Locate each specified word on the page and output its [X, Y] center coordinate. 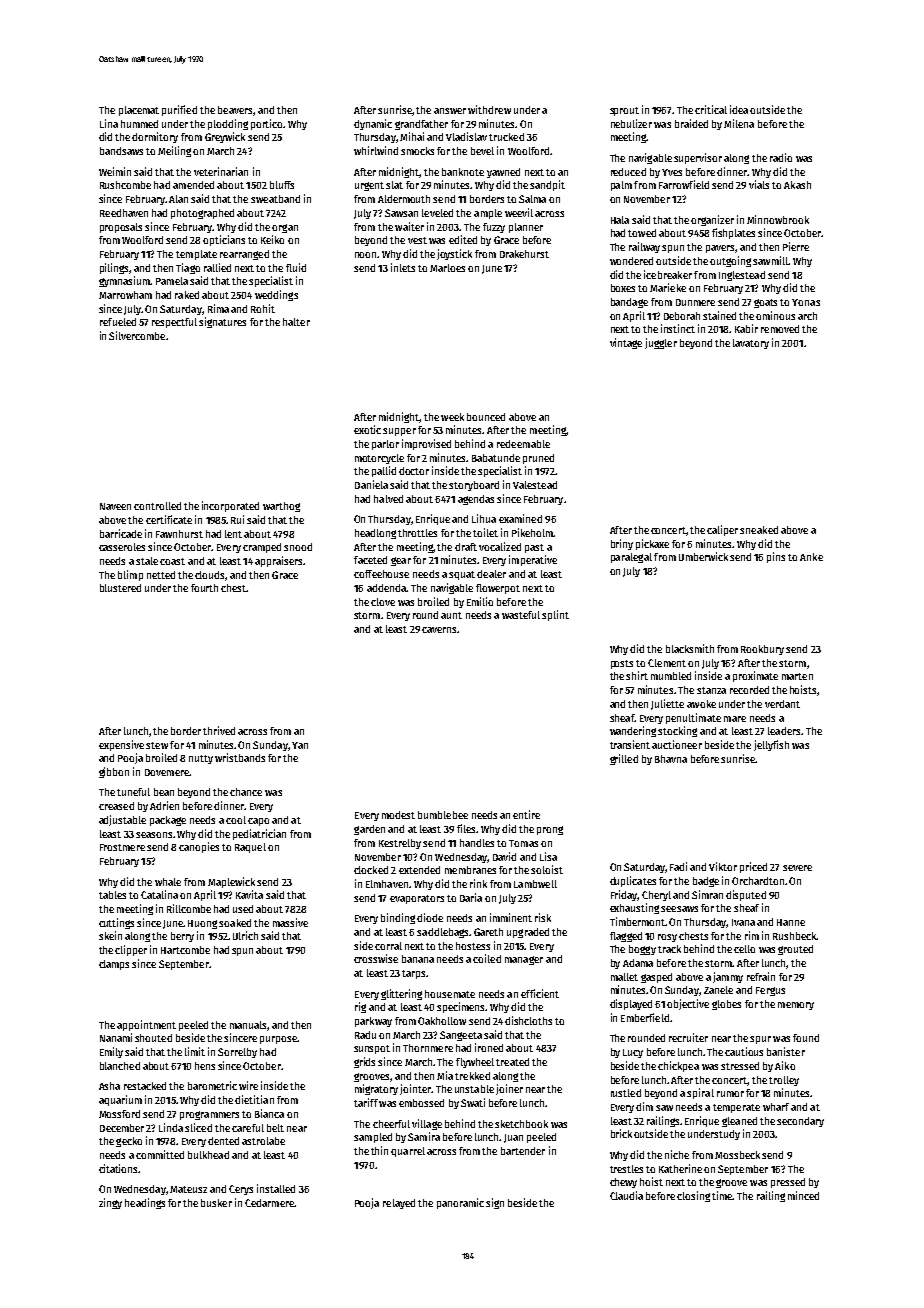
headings [145, 1203]
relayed [399, 1204]
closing [693, 1196]
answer [450, 111]
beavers [235, 110]
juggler [661, 343]
